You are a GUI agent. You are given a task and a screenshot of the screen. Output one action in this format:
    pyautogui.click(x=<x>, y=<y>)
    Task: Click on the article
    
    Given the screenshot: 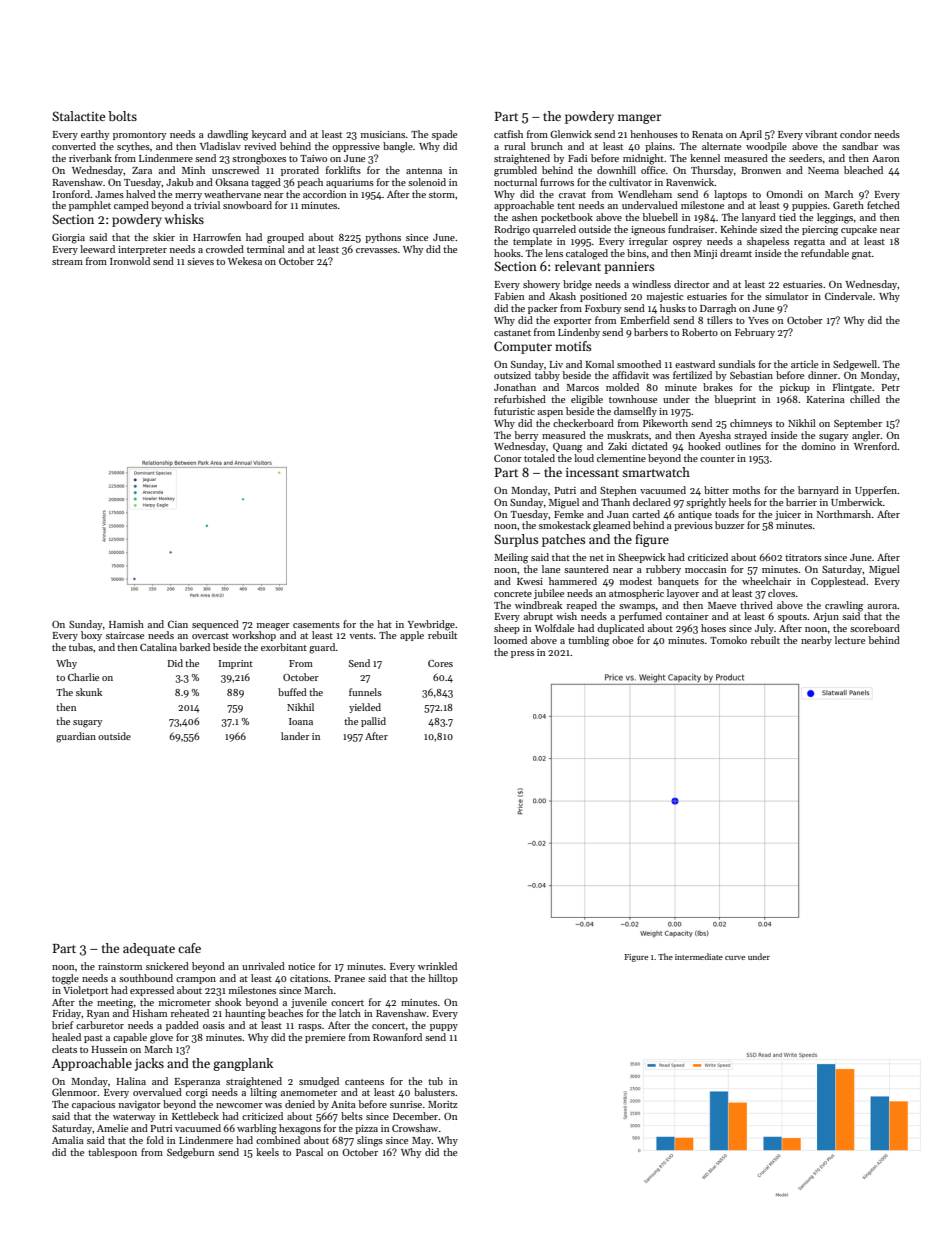 What is the action you would take?
    pyautogui.click(x=804, y=364)
